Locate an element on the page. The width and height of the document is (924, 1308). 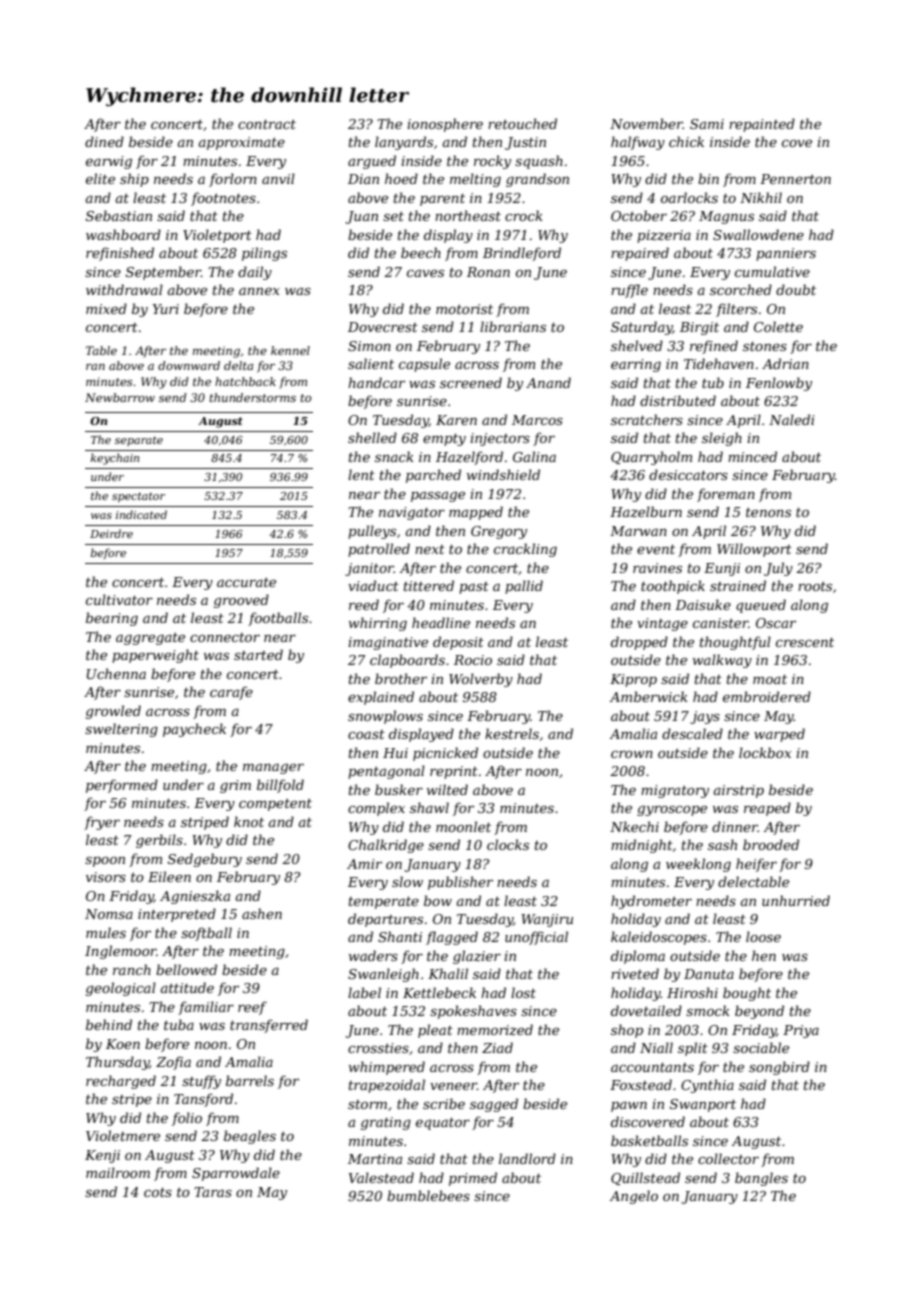
Dovecrest is located at coordinates (383, 327).
